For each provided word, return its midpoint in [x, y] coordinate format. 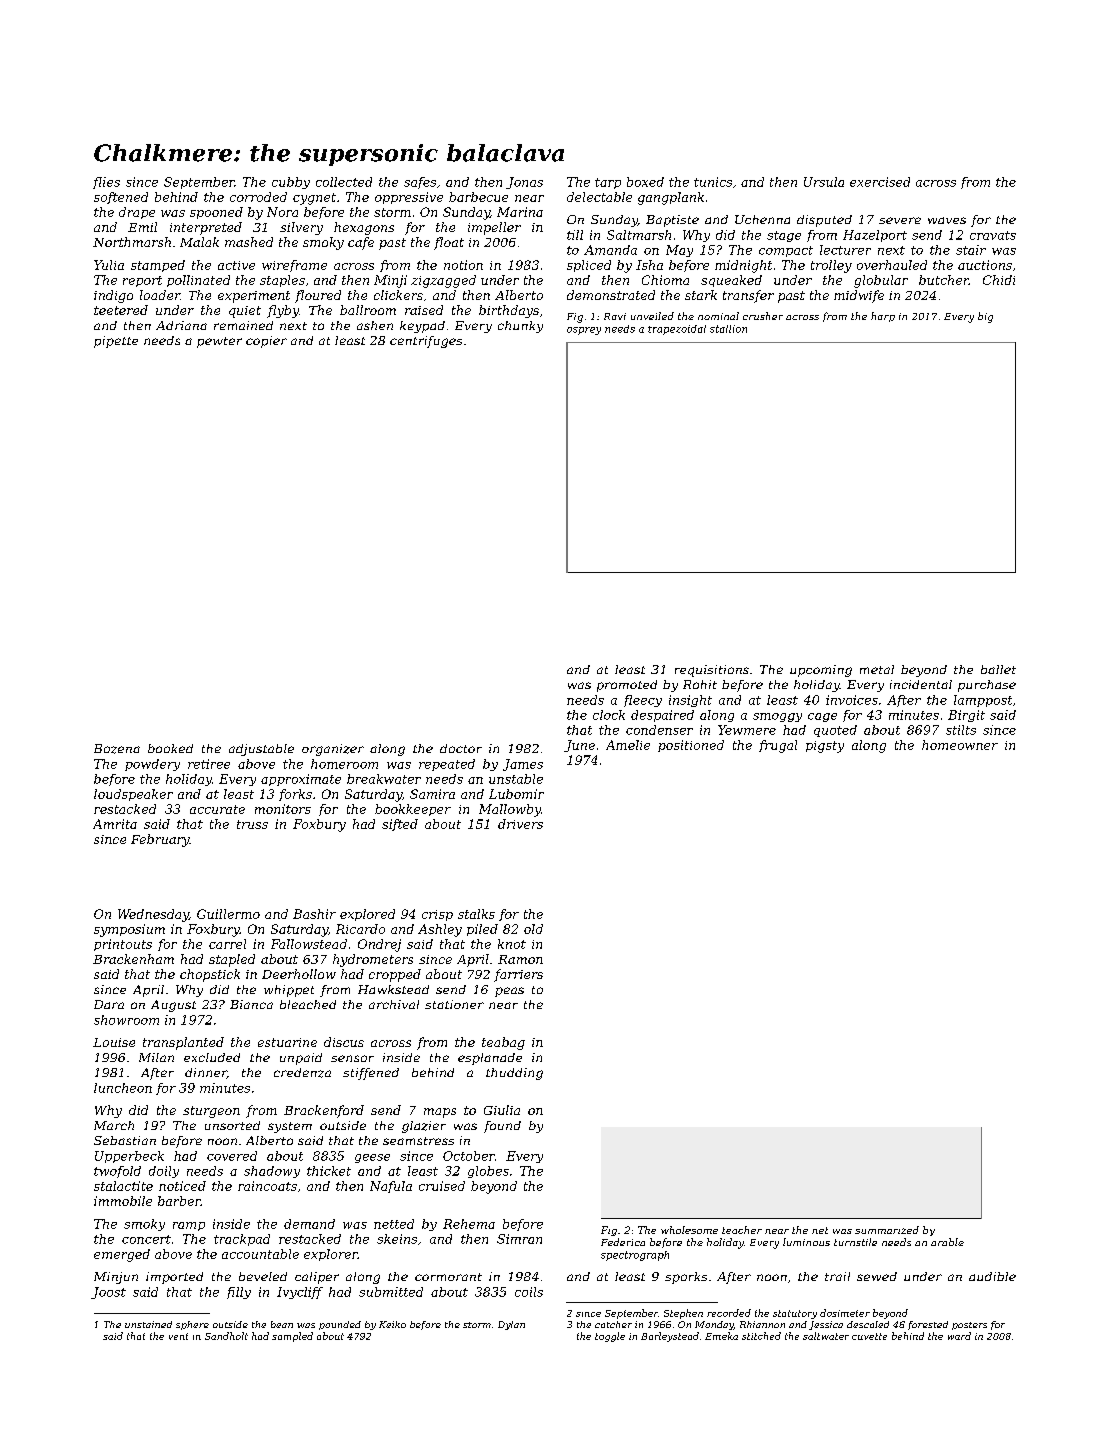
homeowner [960, 745]
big [985, 317]
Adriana [181, 325]
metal [877, 669]
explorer [331, 1255]
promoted [627, 686]
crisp [437, 915]
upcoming [821, 671]
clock [609, 715]
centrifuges [426, 342]
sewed [877, 1276]
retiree [209, 764]
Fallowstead [309, 944]
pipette [116, 342]
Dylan [511, 1325]
